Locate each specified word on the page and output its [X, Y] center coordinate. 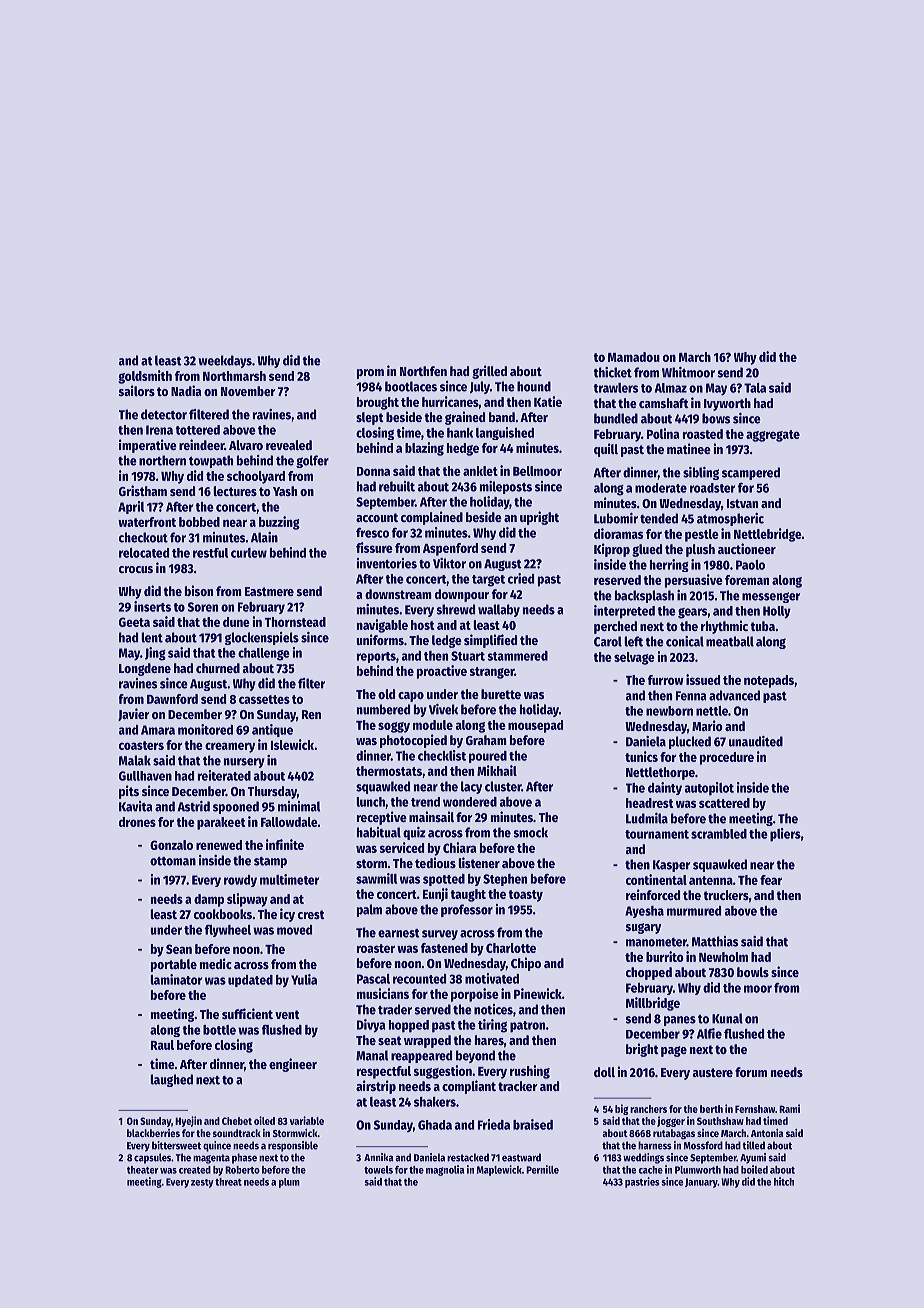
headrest [649, 803]
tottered [197, 430]
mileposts [506, 487]
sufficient [247, 1013]
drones [137, 822]
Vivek [443, 709]
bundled [616, 418]
